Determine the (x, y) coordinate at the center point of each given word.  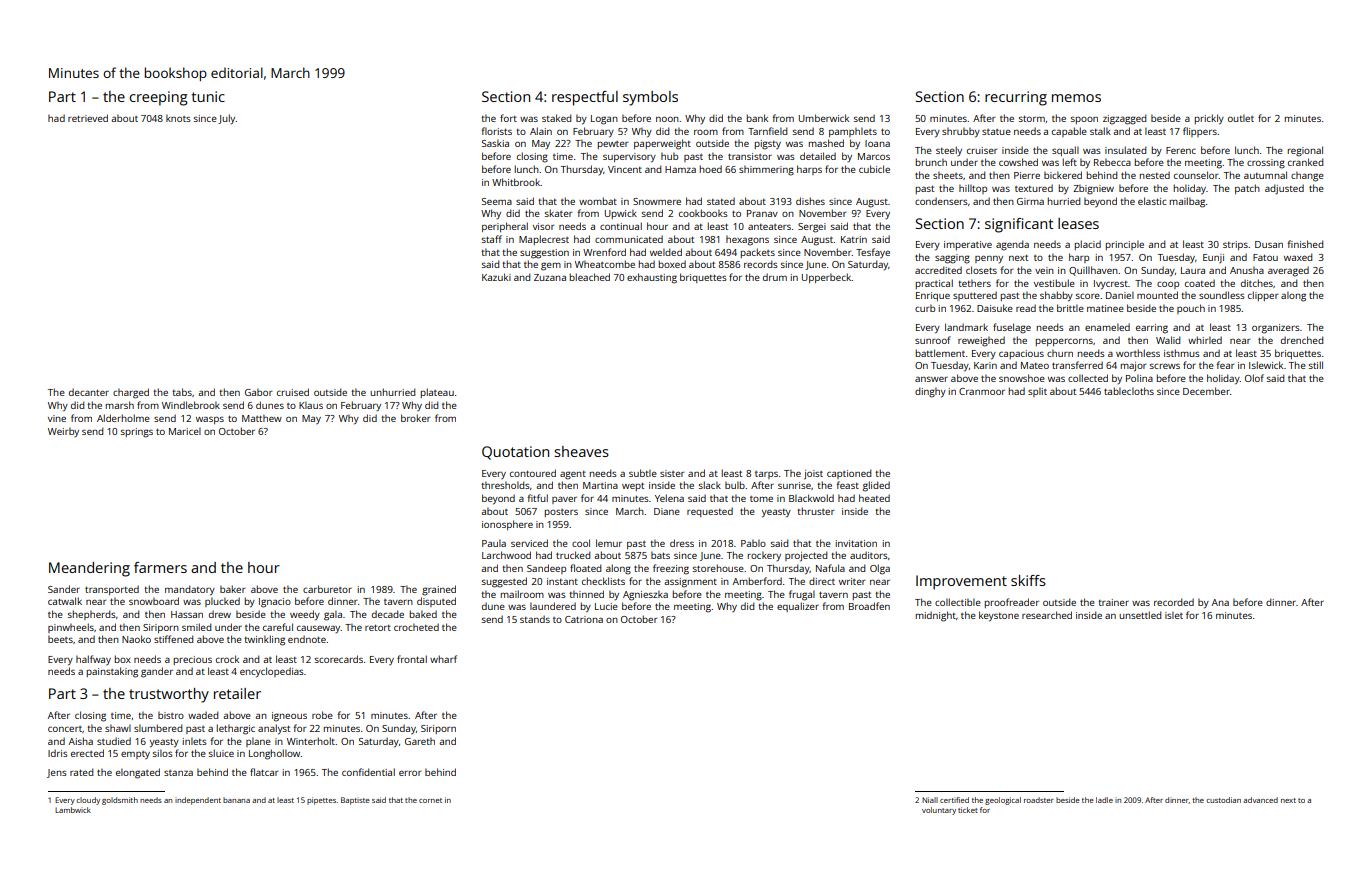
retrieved (88, 118)
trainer (1113, 602)
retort (378, 627)
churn (1060, 353)
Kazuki (496, 277)
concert (65, 729)
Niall (930, 800)
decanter (89, 392)
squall (1065, 151)
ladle (1104, 800)
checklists (603, 581)
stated (721, 201)
